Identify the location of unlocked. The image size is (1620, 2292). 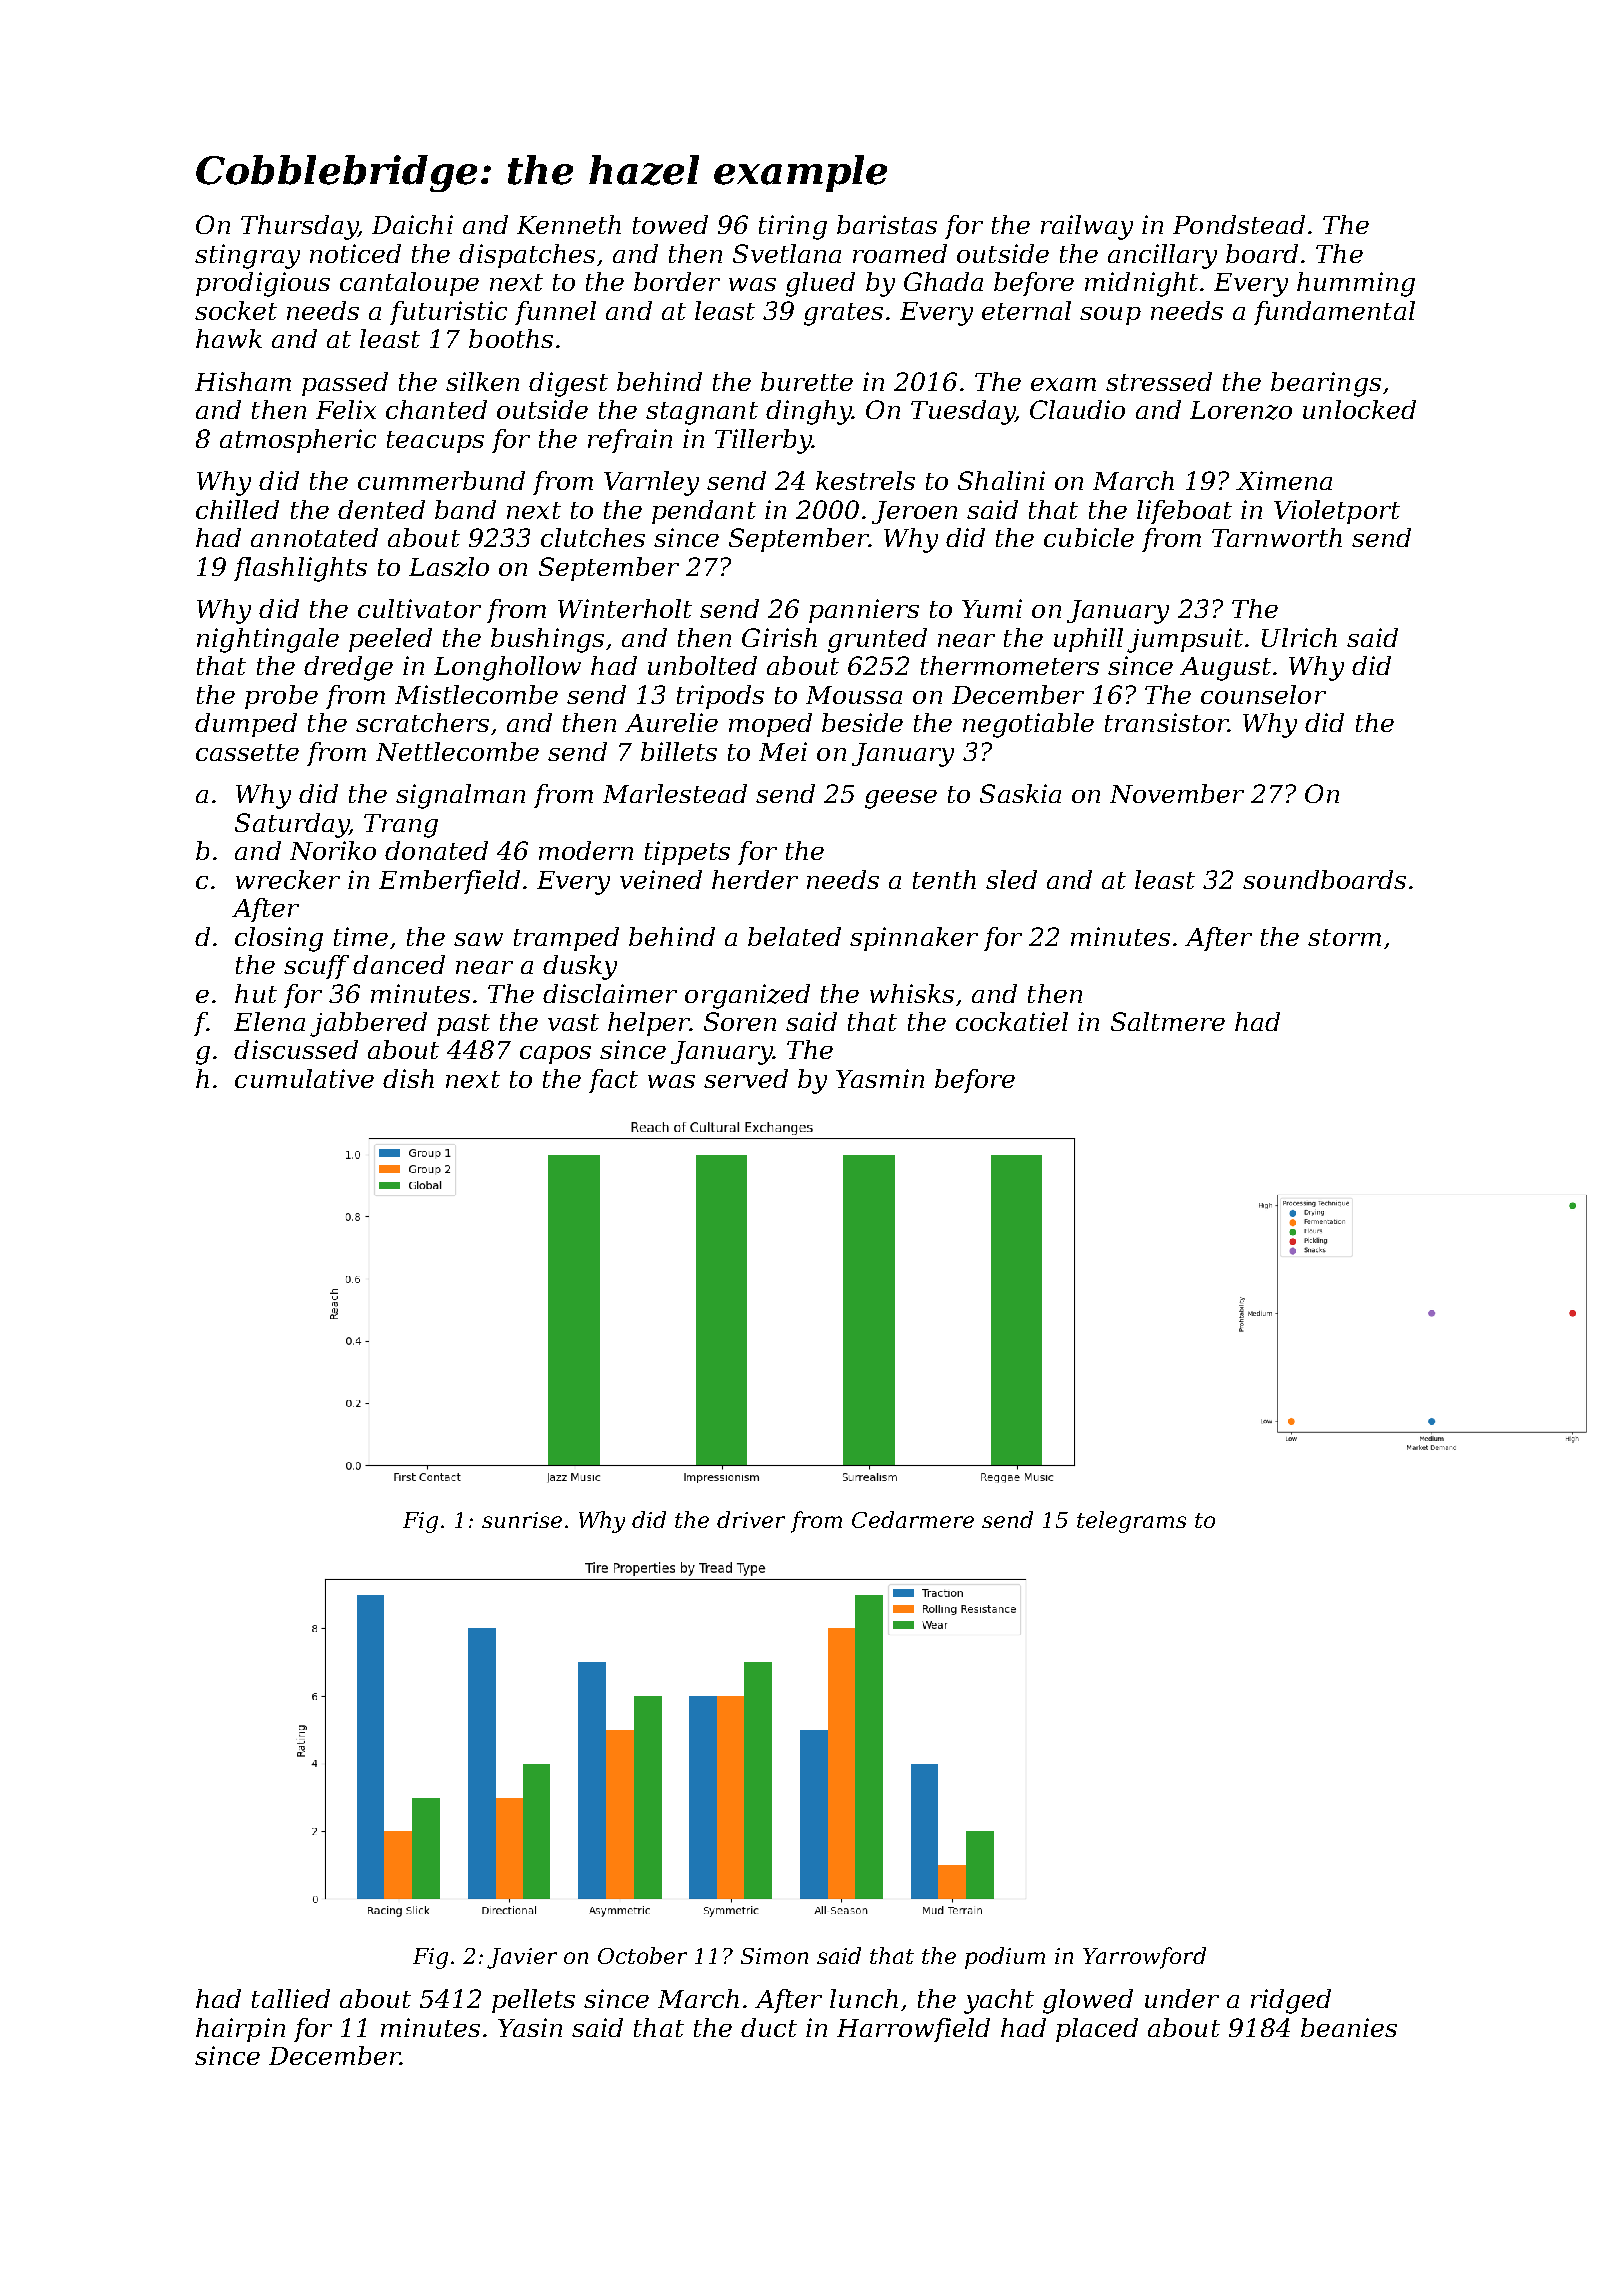
(1359, 409).
